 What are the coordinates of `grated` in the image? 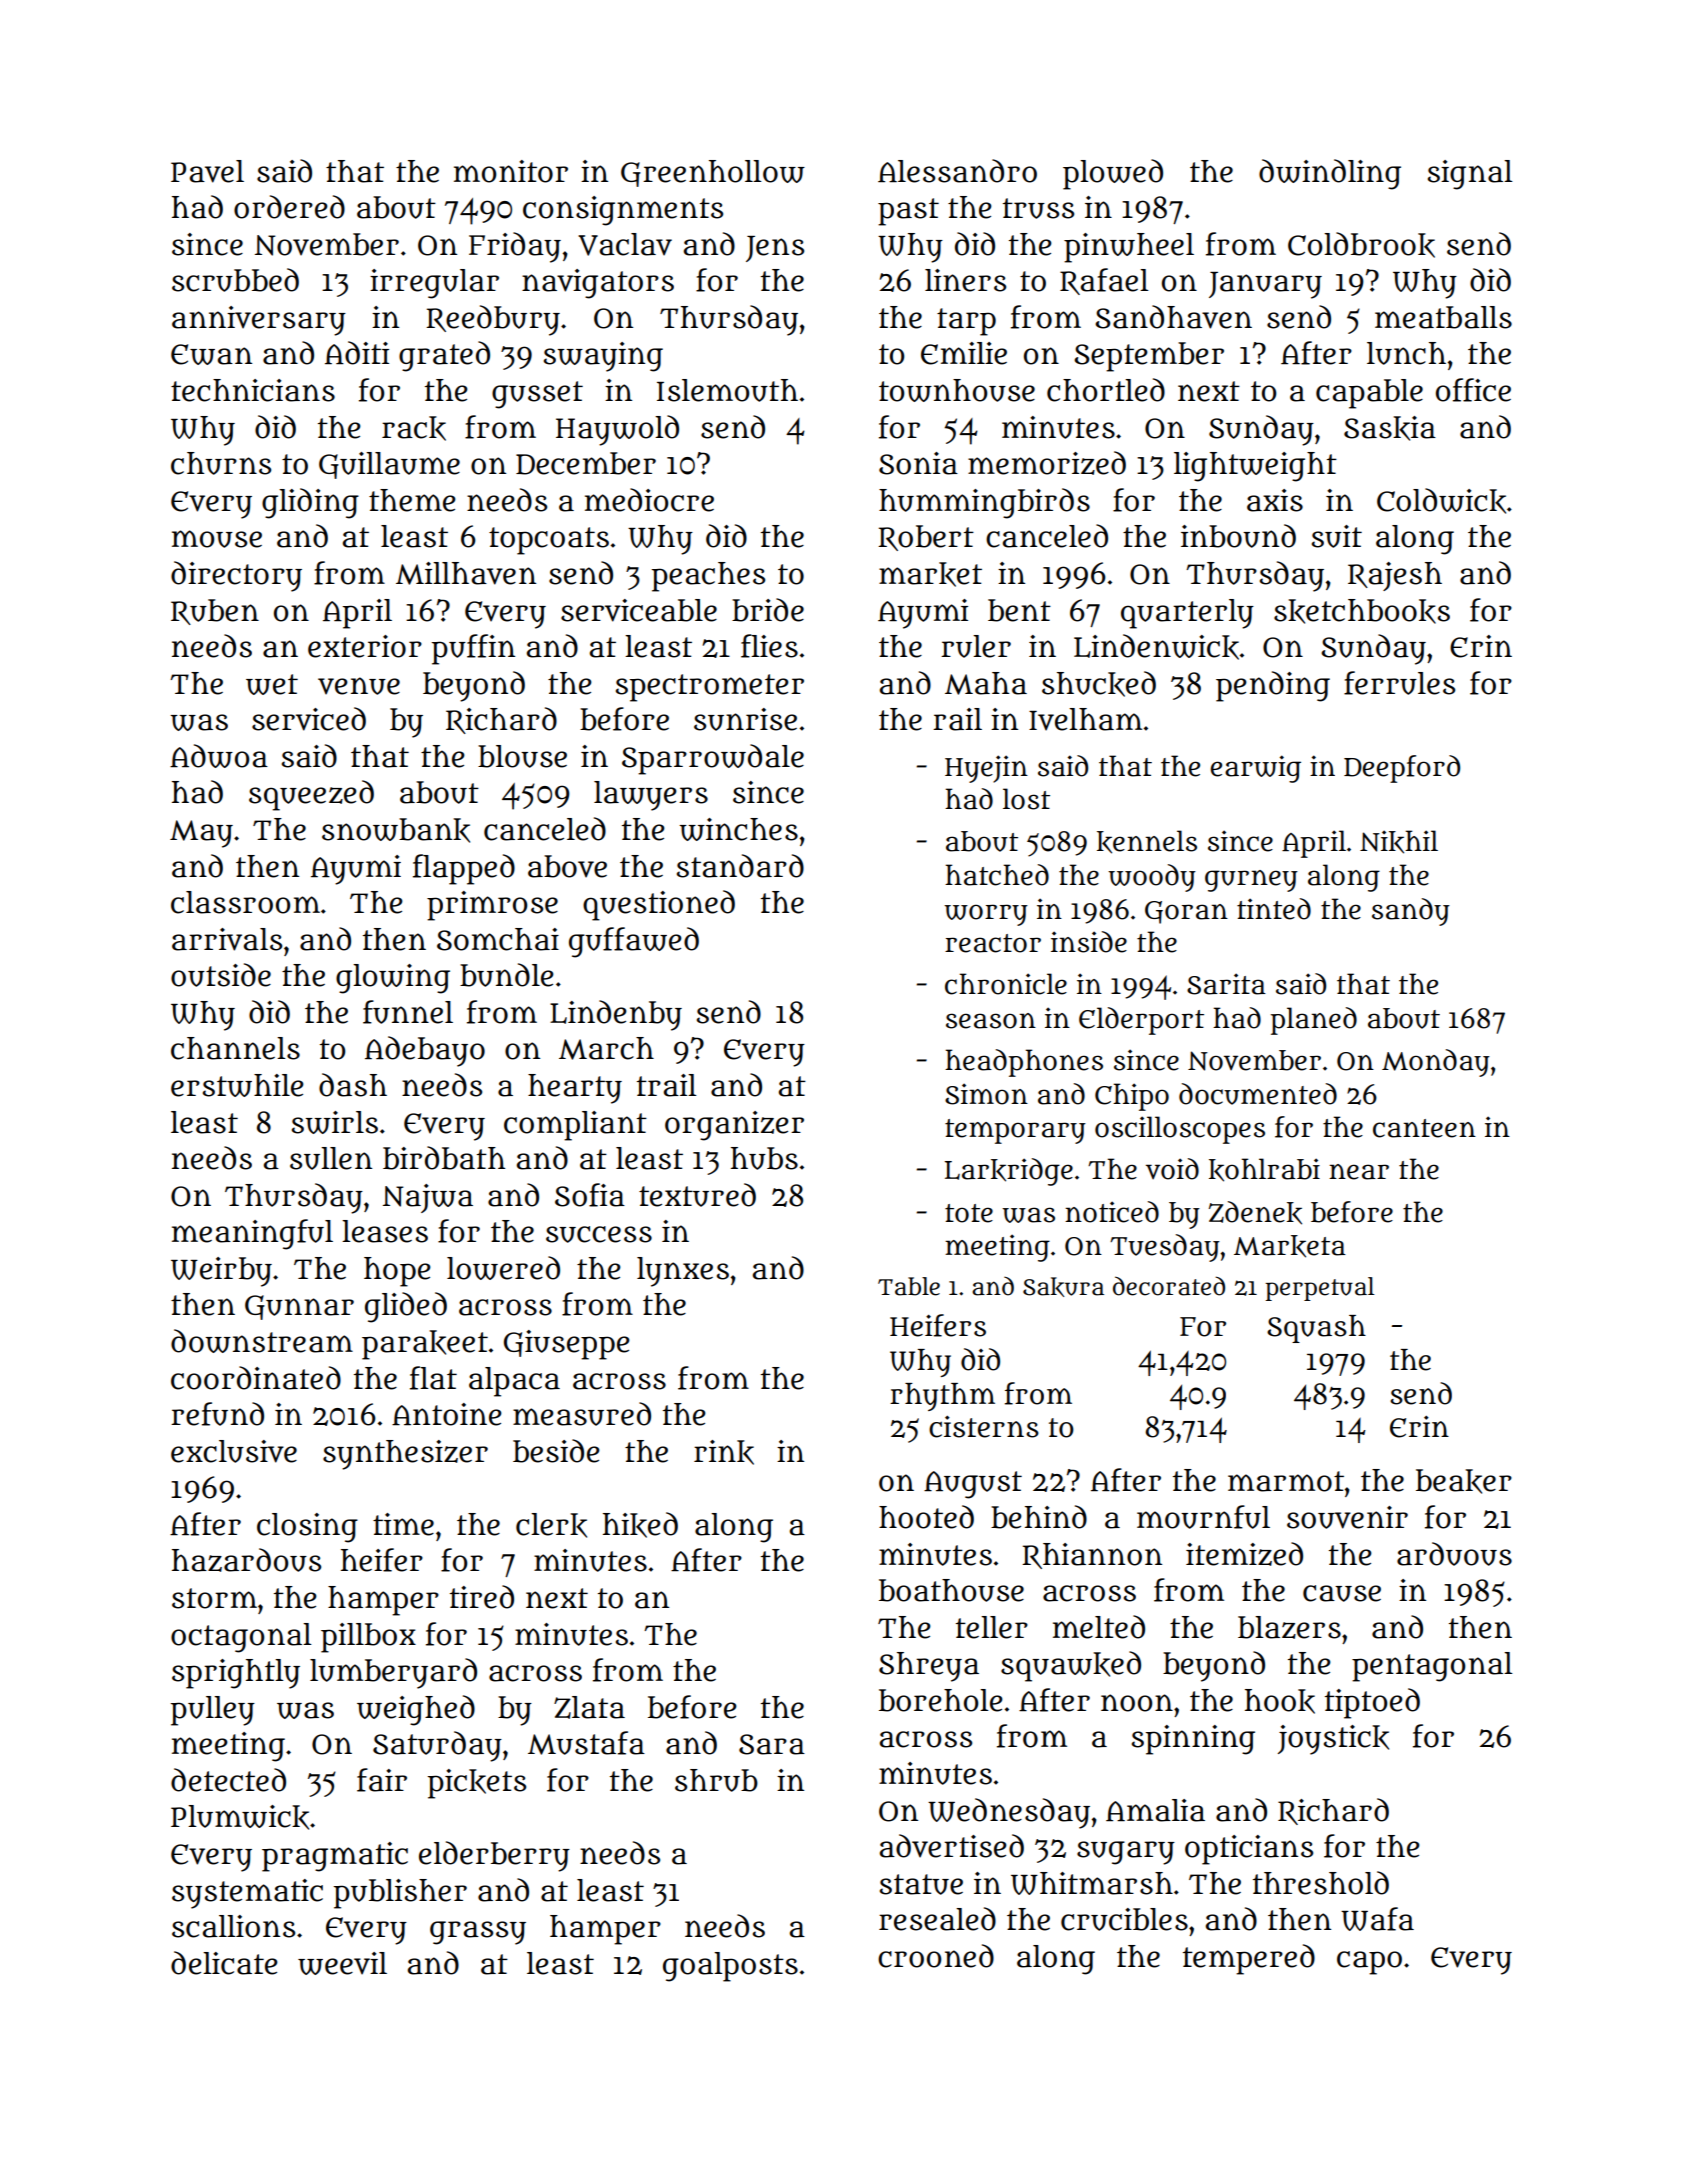 It's located at (444, 356).
